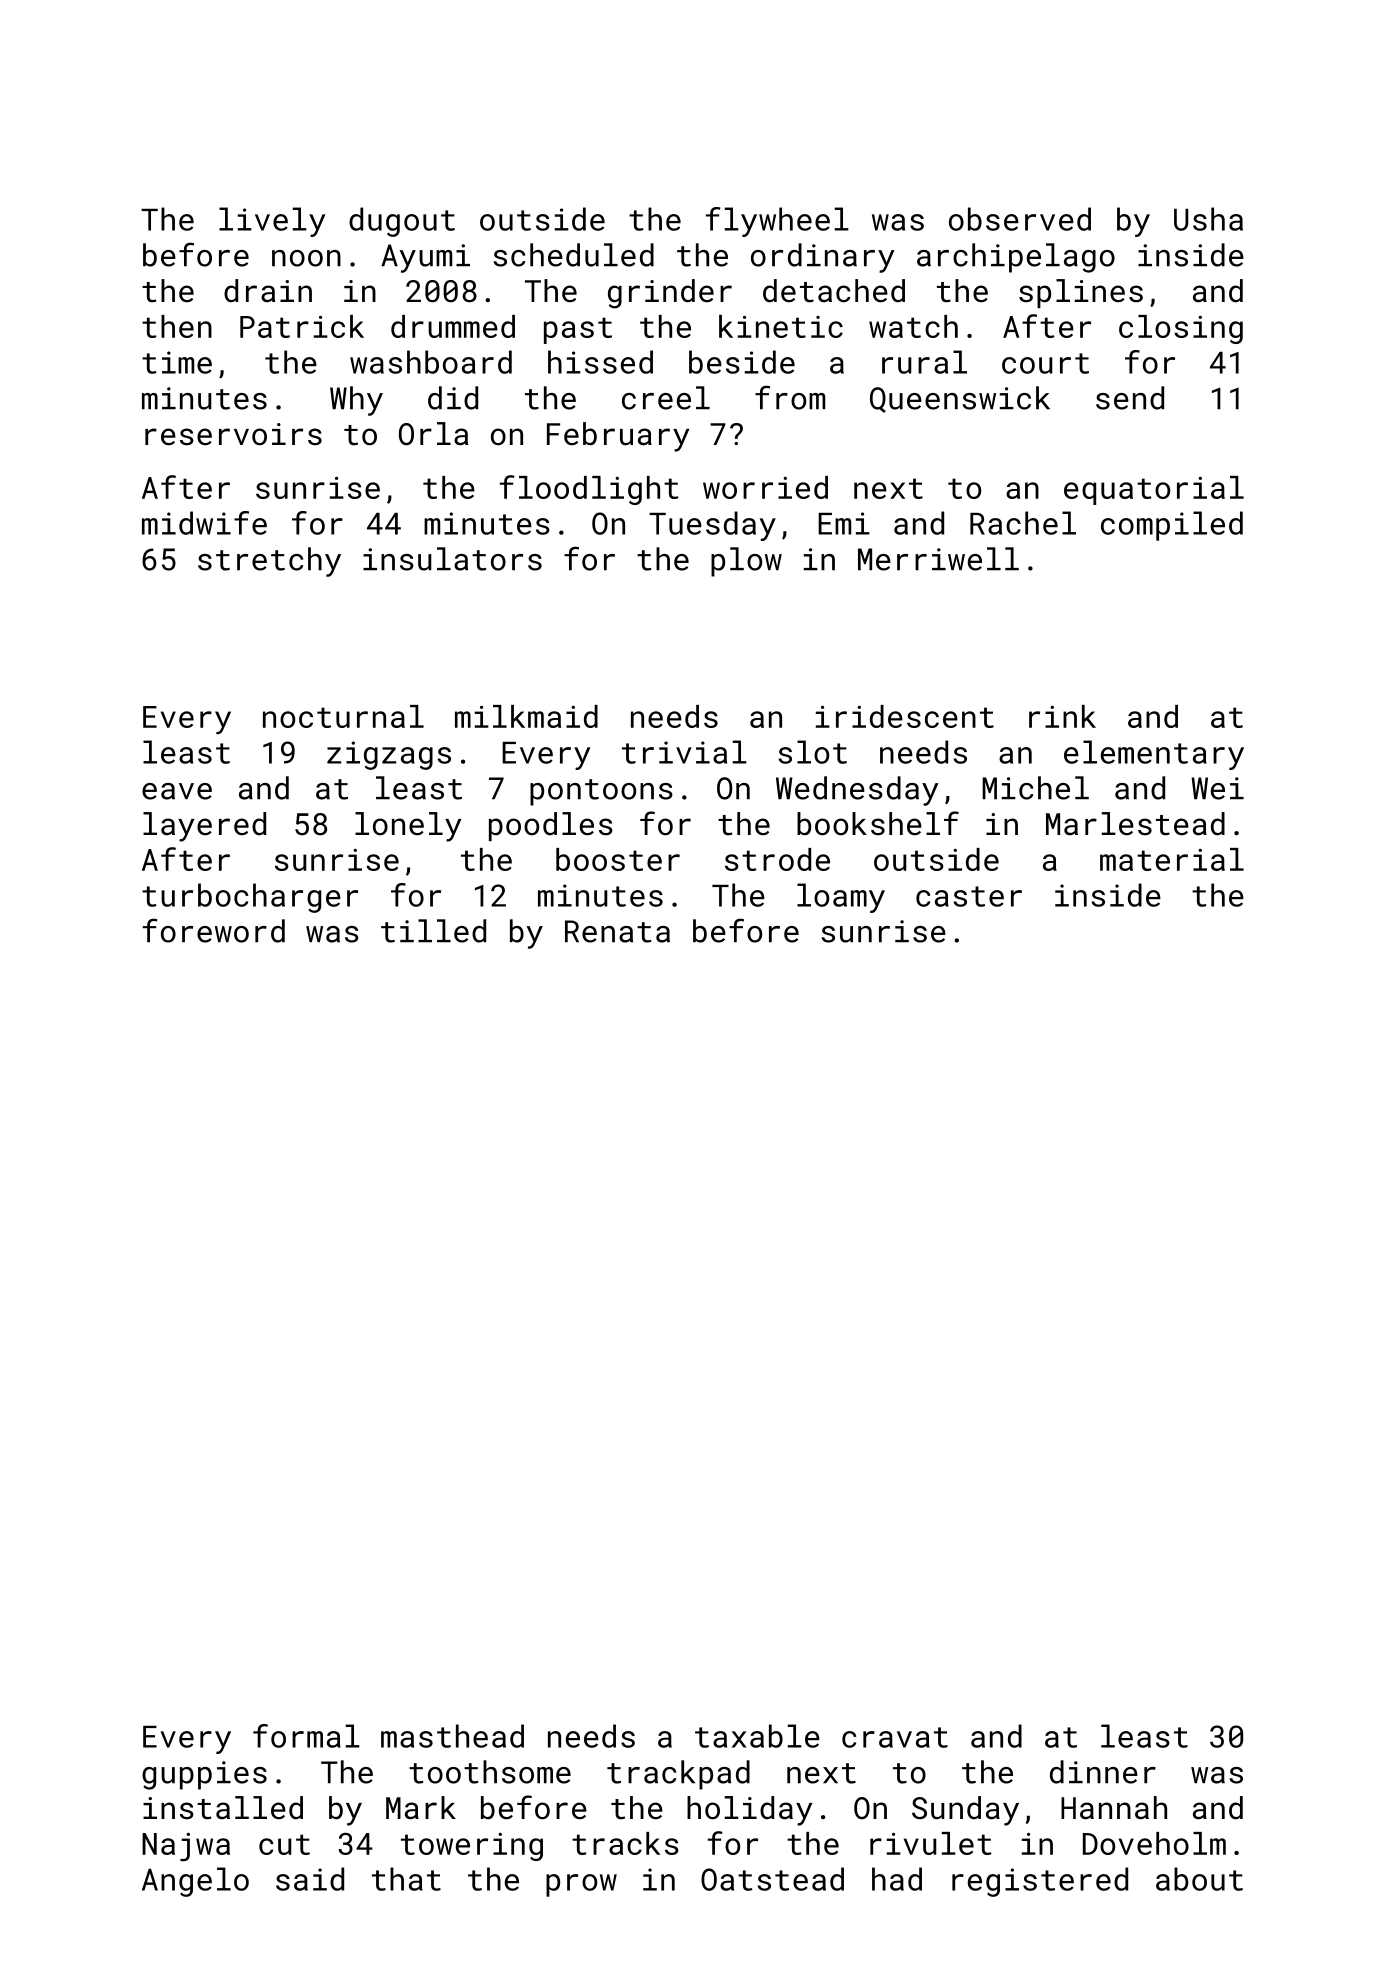 This screenshot has height=1969, width=1386. I want to click on tilled, so click(433, 931).
